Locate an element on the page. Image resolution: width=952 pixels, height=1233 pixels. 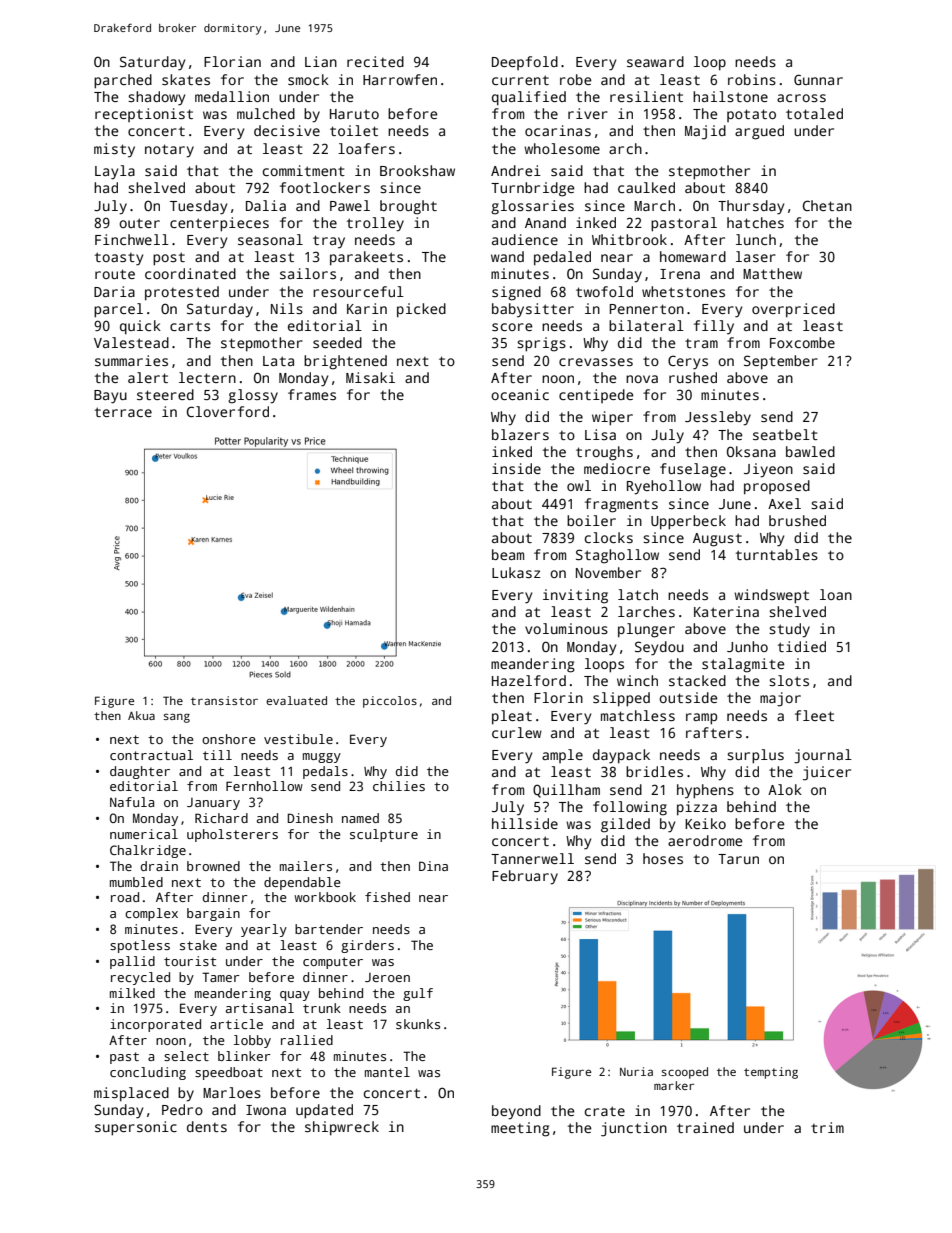
seaward is located at coordinates (655, 61).
